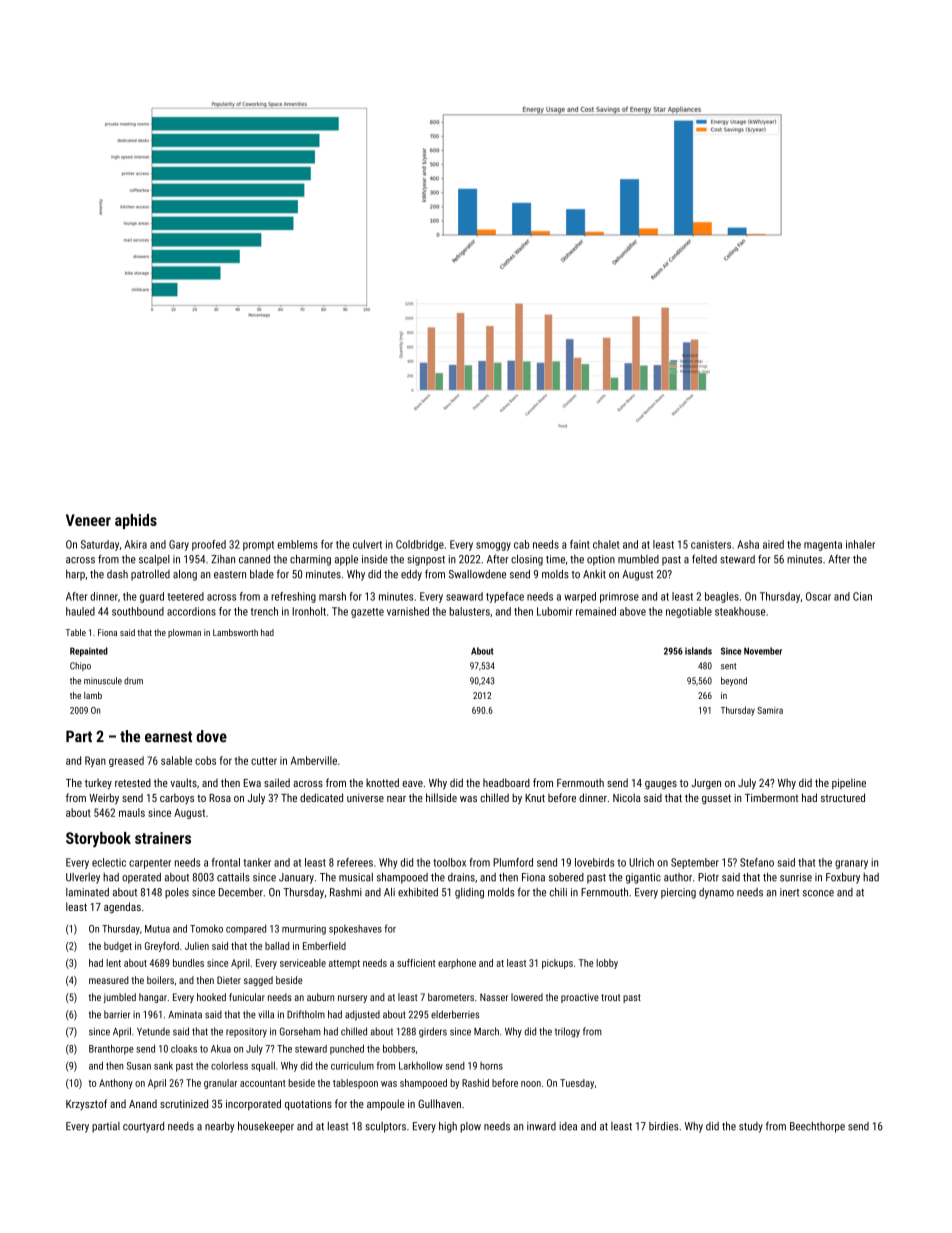  Describe the element at coordinates (849, 783) in the screenshot. I see `pipeline` at that location.
